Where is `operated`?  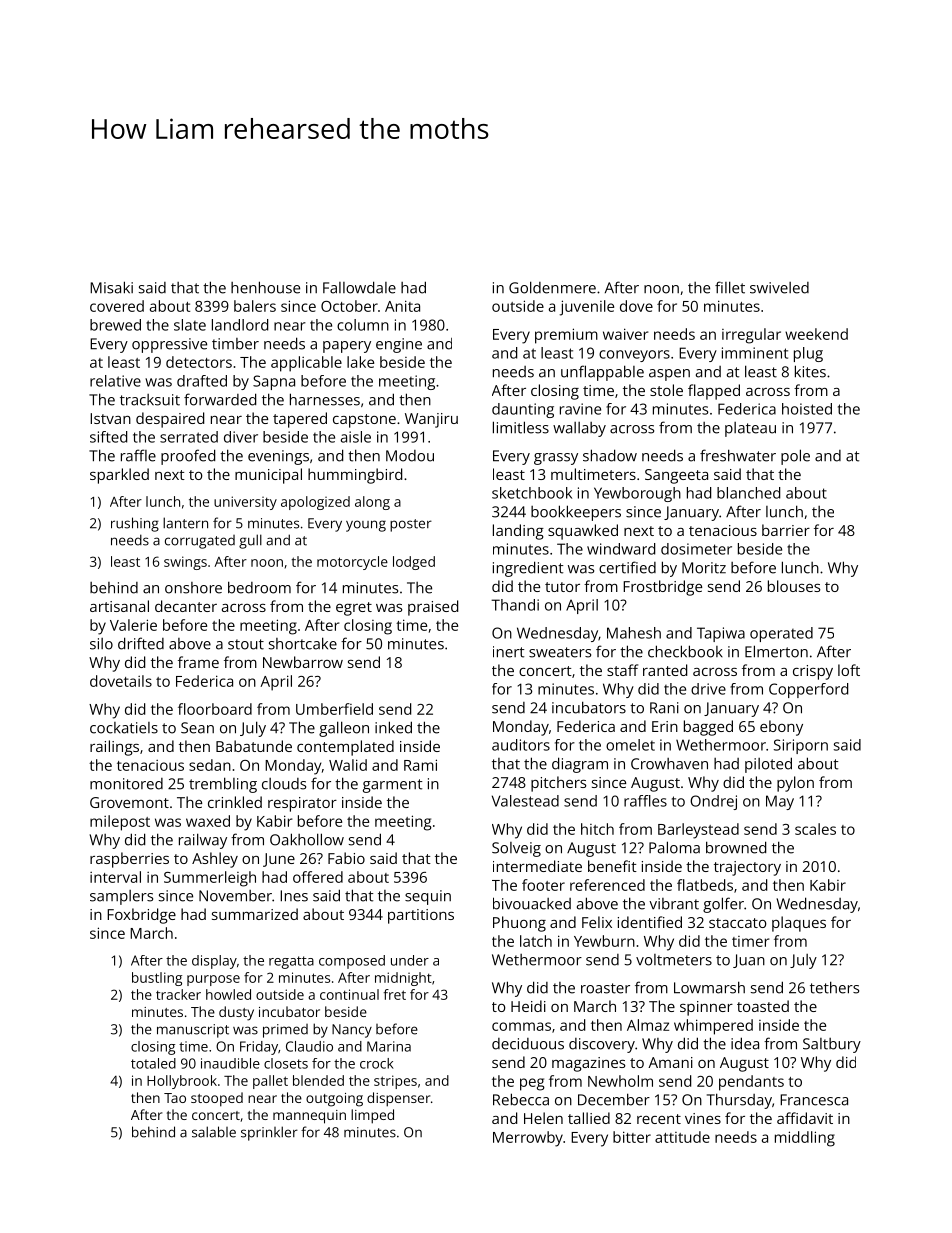
operated is located at coordinates (781, 634).
